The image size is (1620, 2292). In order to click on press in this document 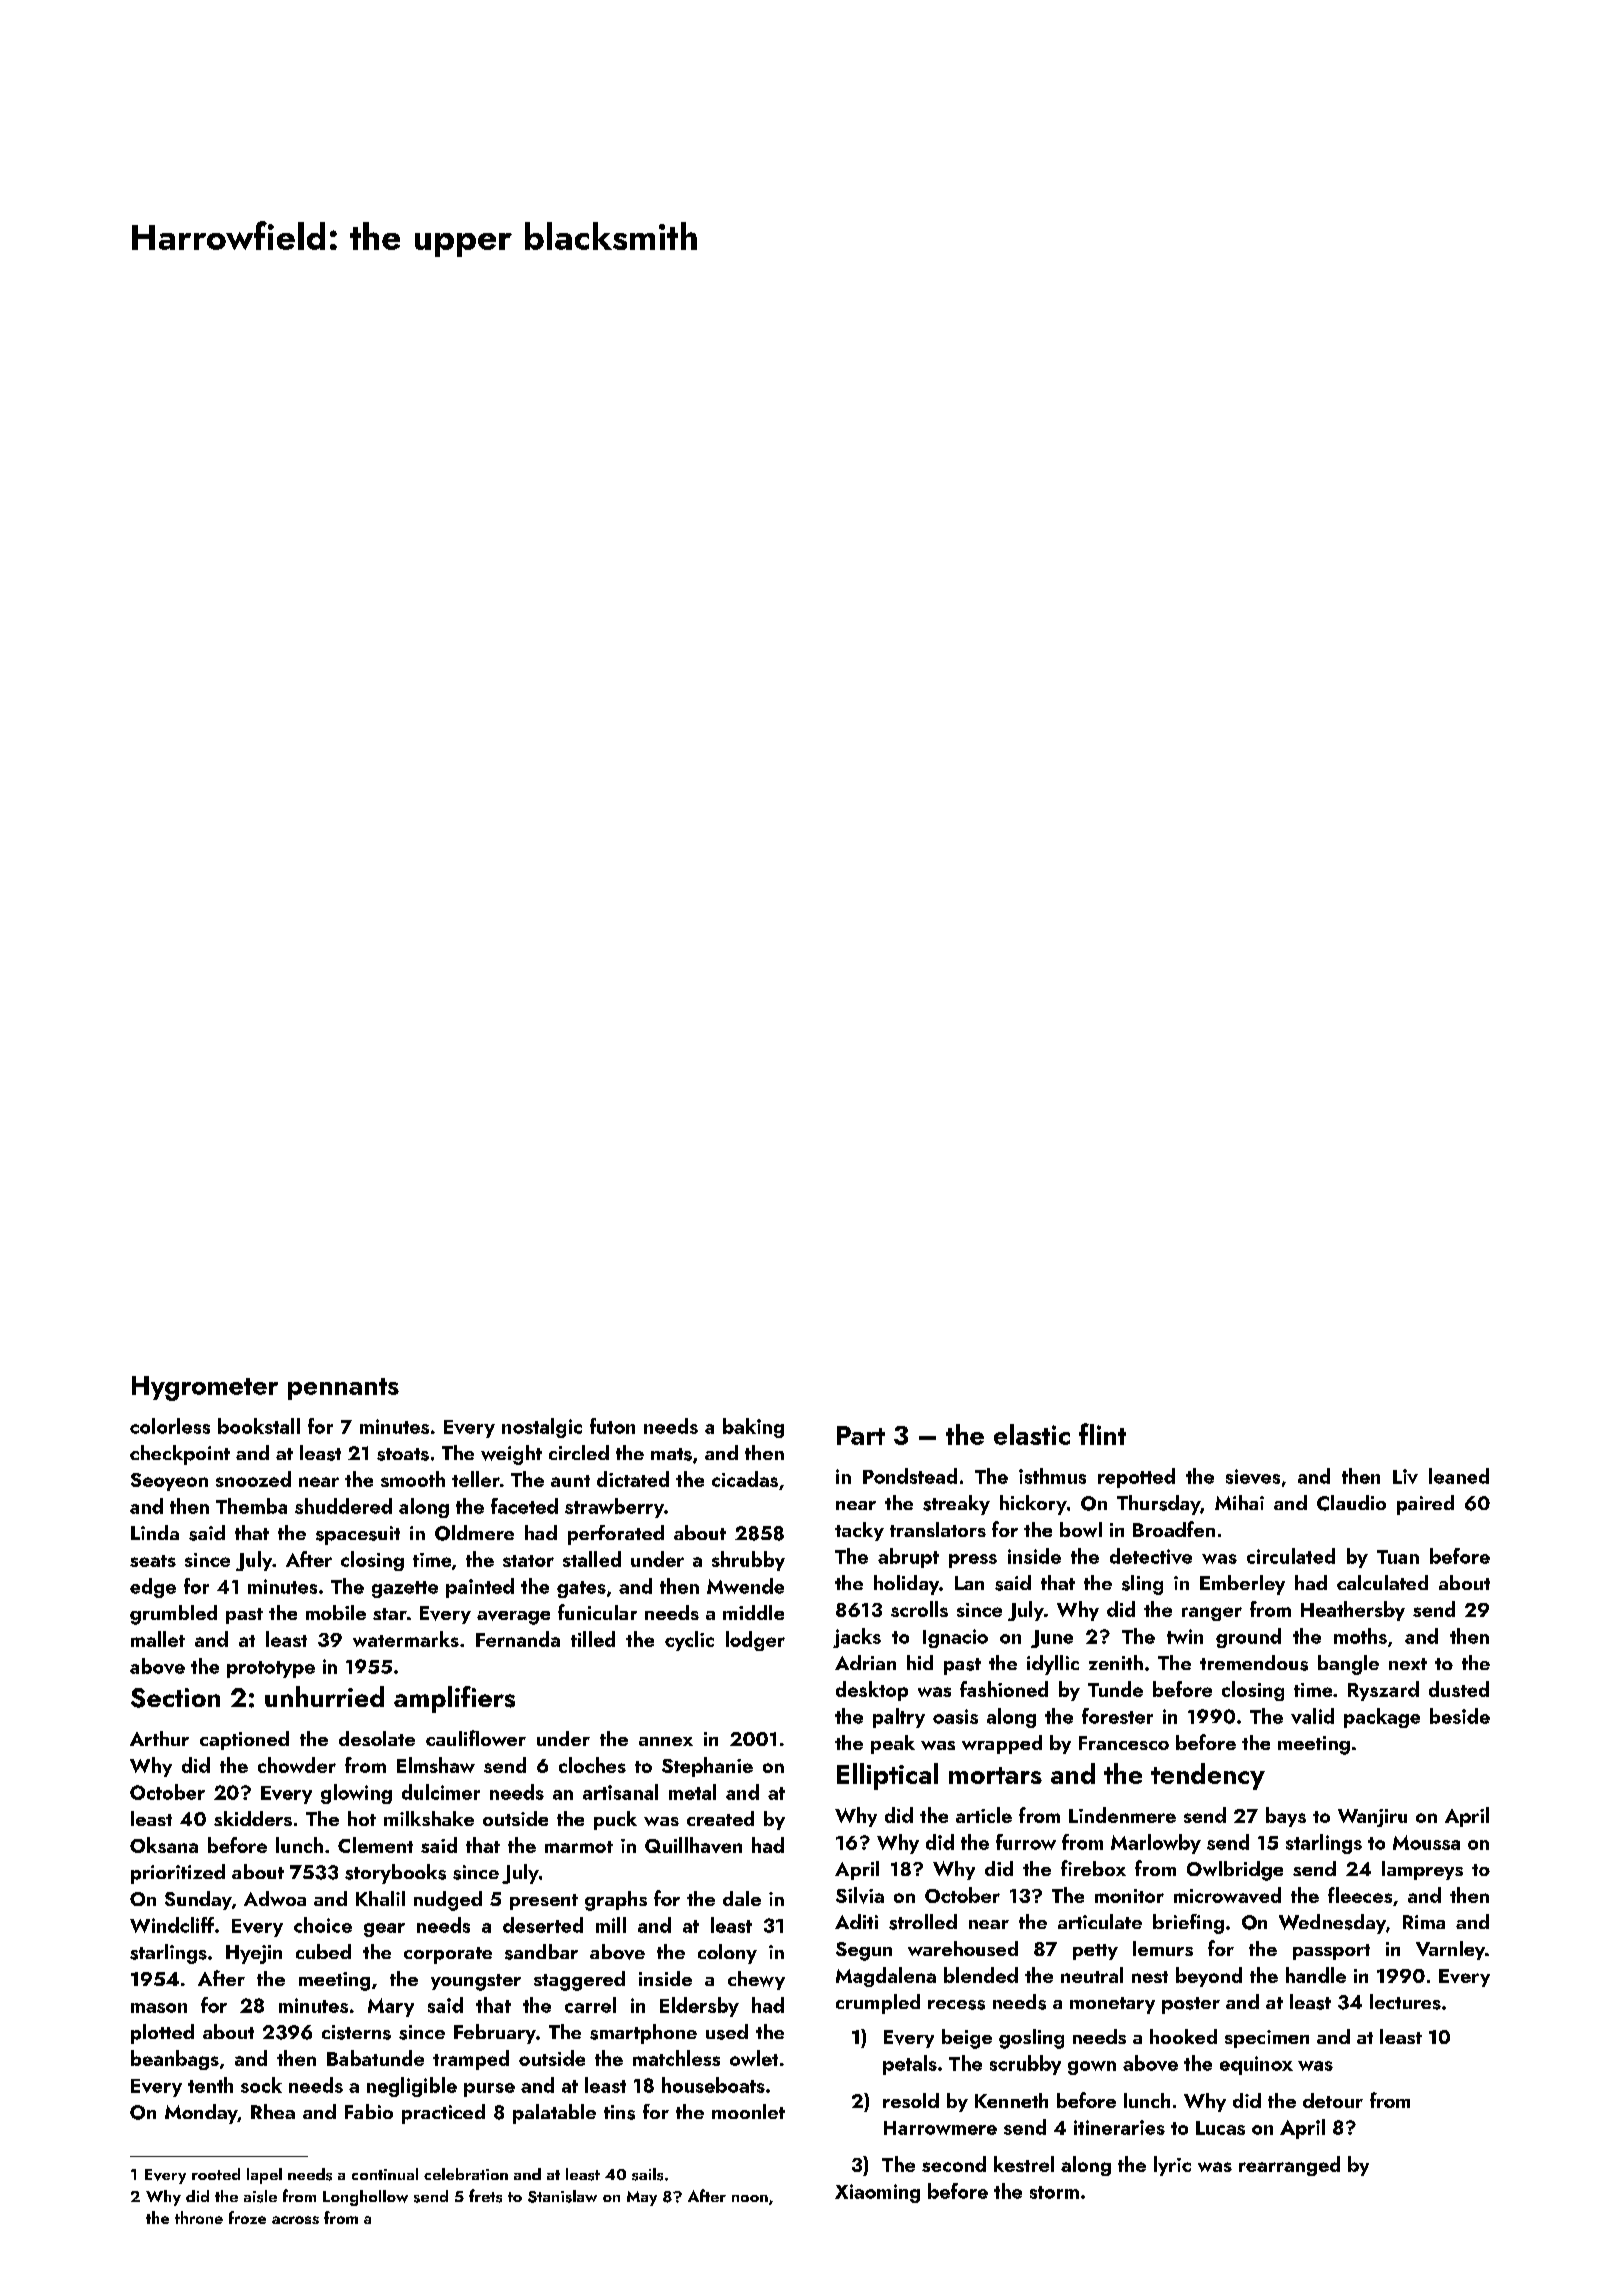, I will do `click(973, 1561)`.
